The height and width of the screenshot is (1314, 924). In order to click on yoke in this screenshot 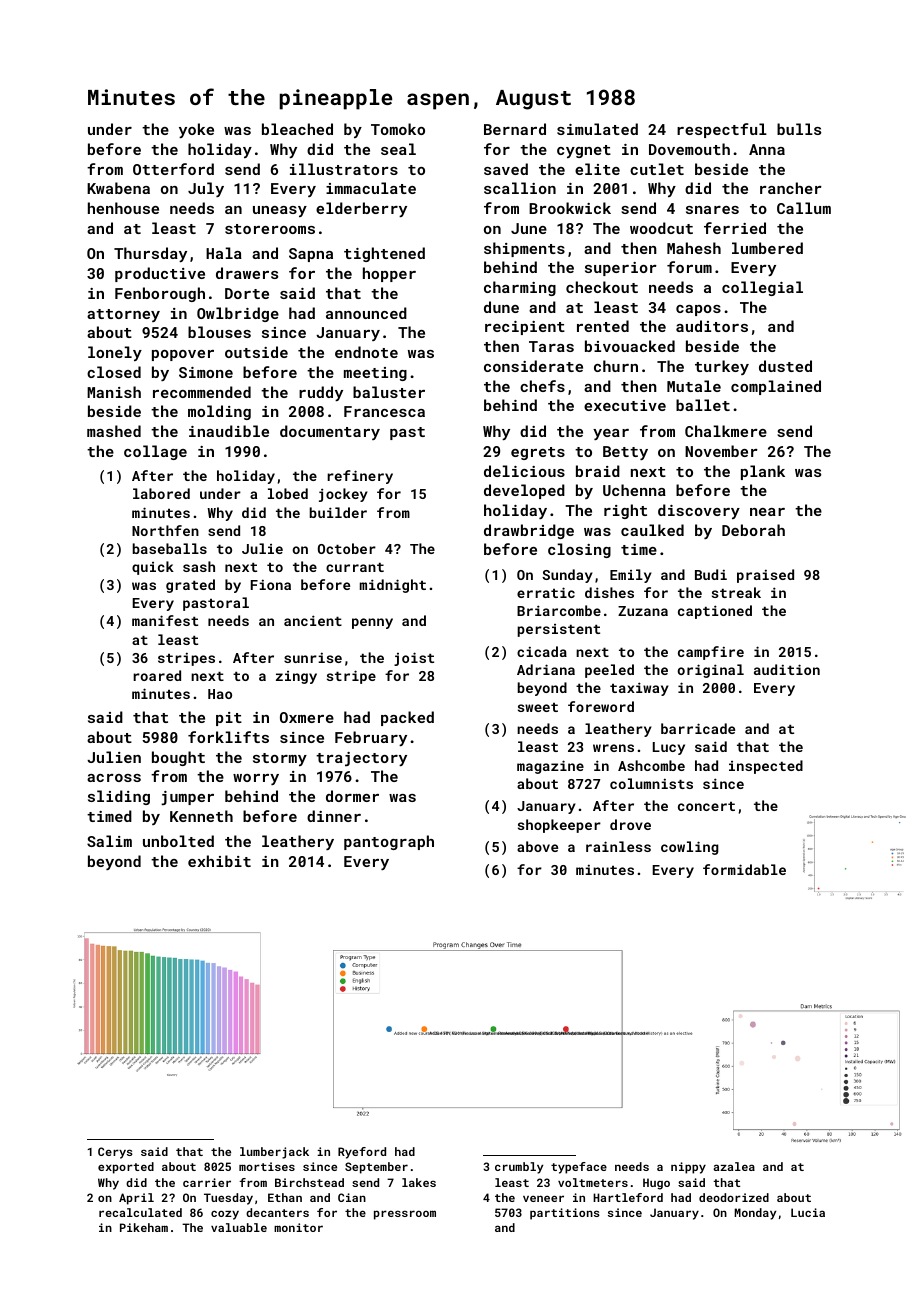, I will do `click(196, 130)`.
